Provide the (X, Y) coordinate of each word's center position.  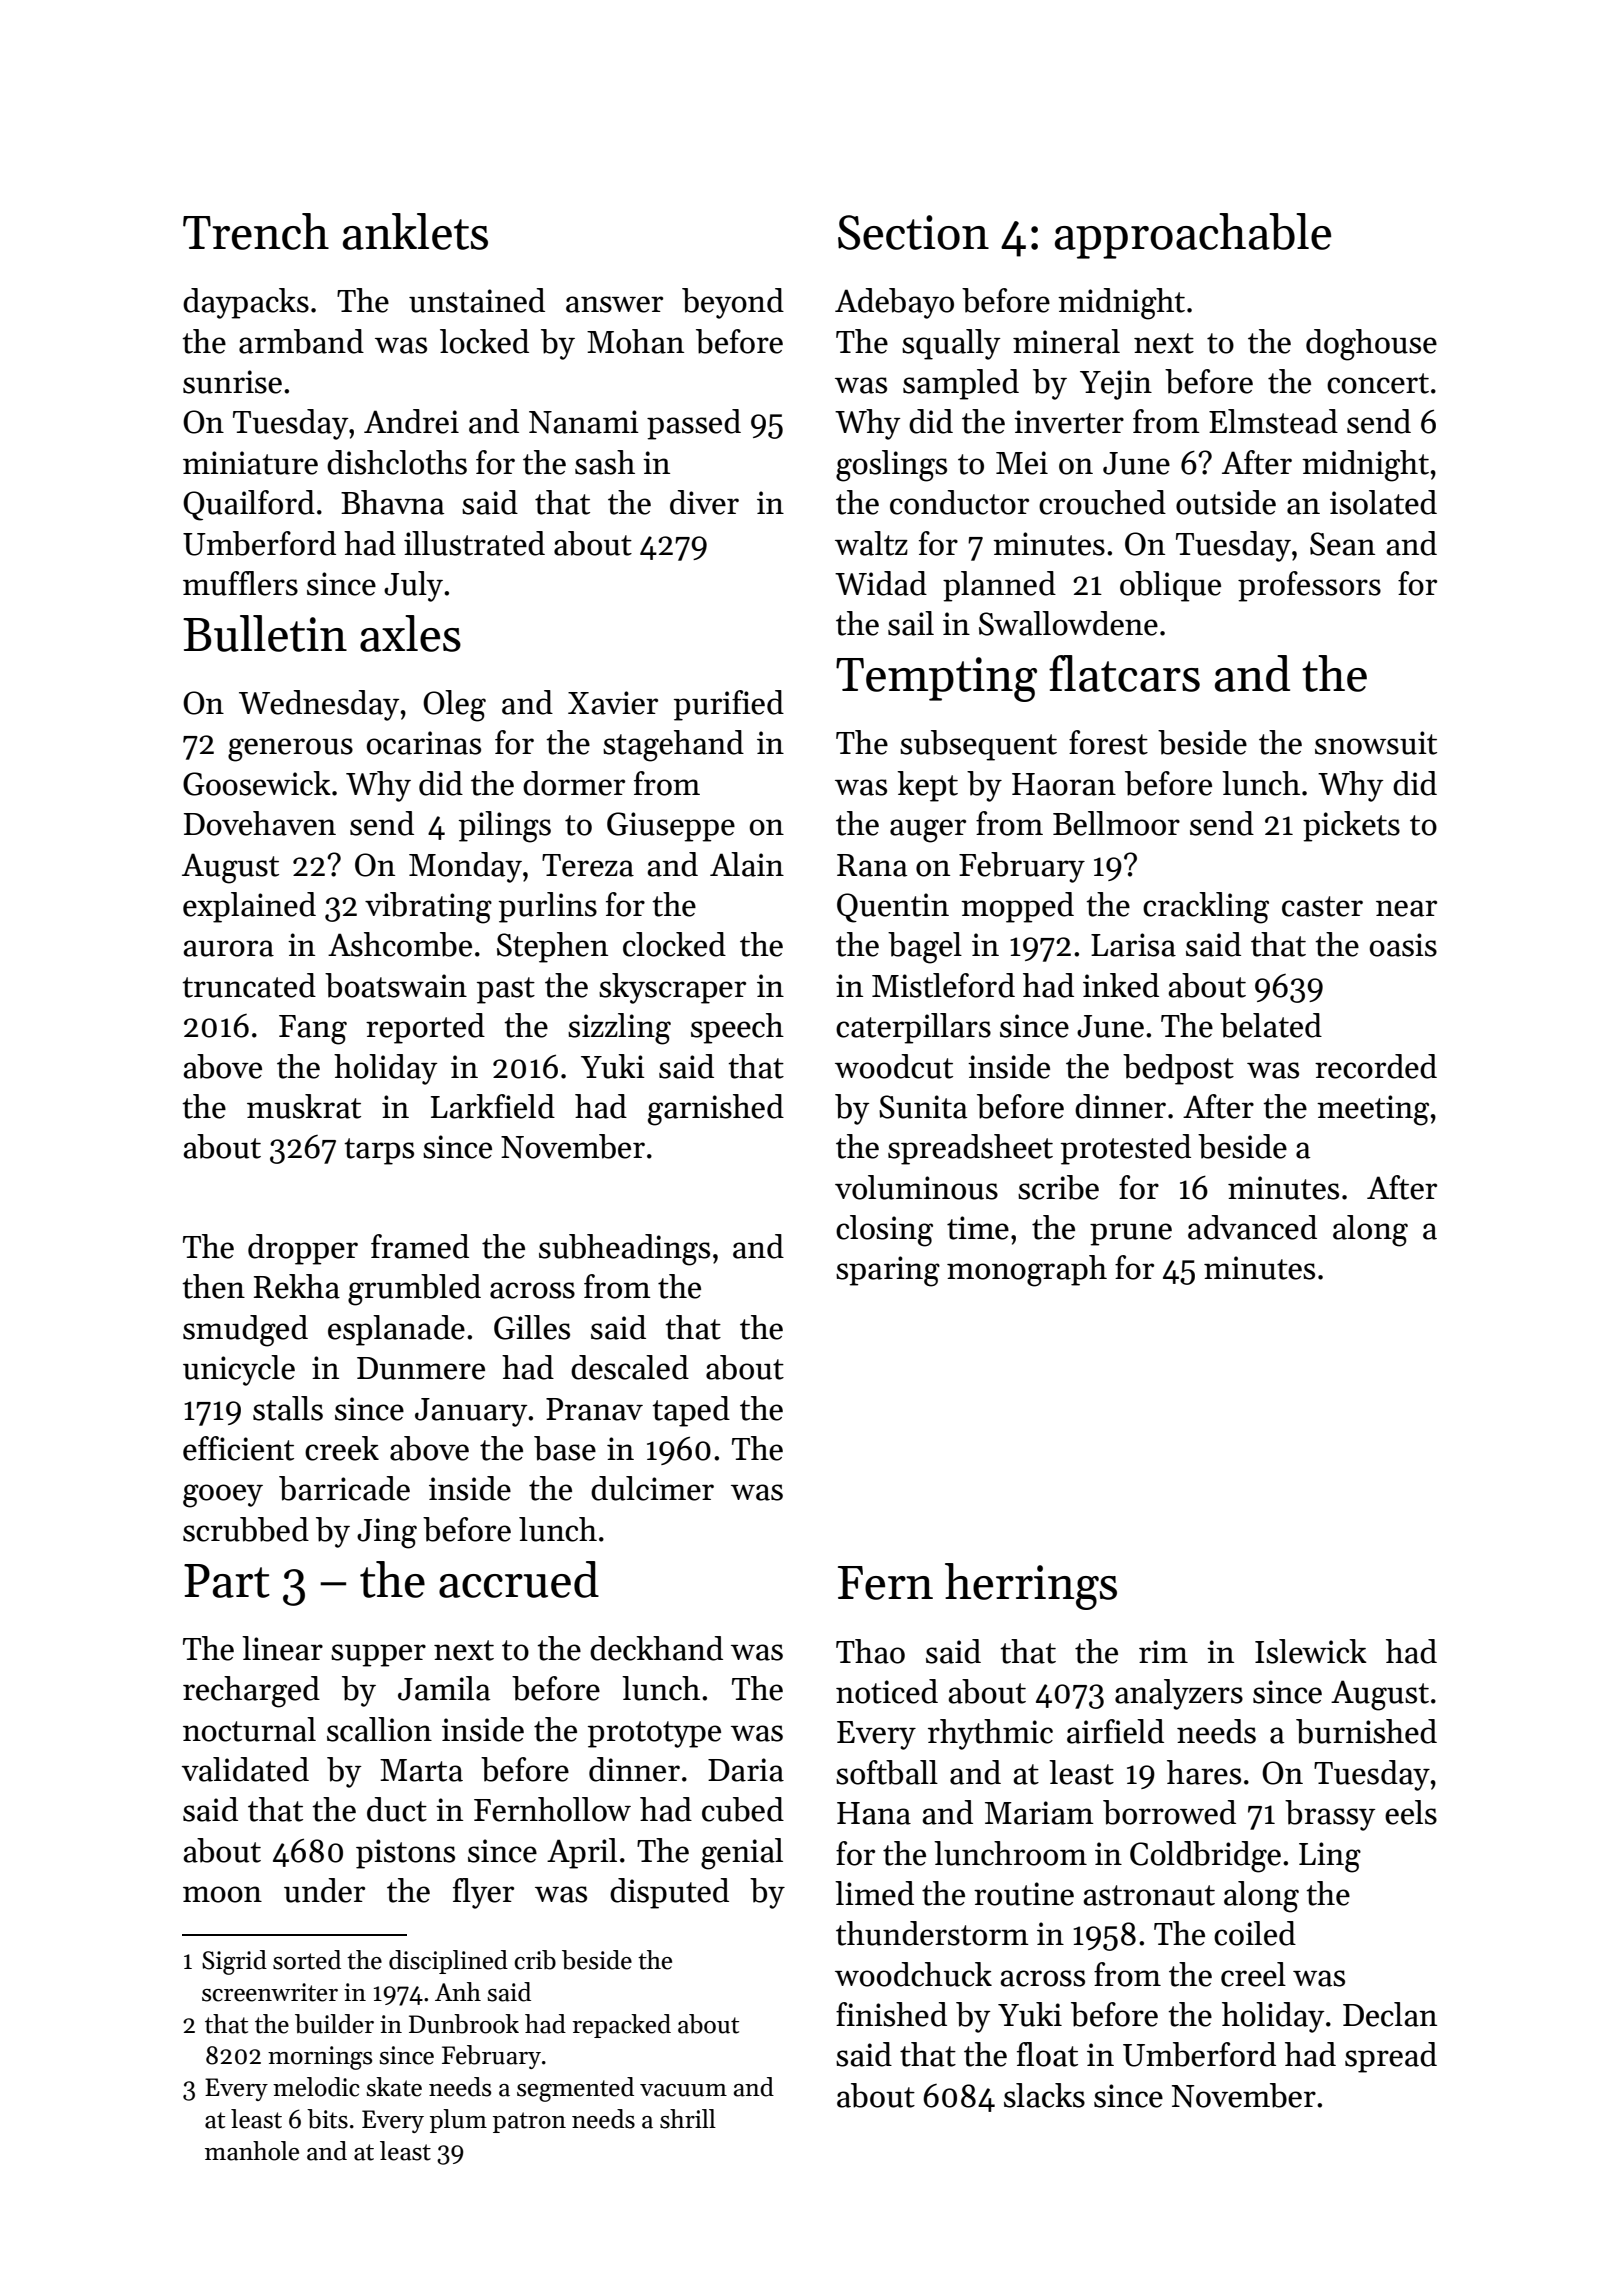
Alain (747, 864)
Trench (256, 231)
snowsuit (1376, 743)
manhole (252, 2151)
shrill (688, 2119)
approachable (1193, 236)
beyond (733, 303)
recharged (251, 1692)
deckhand (656, 1648)
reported (425, 1028)
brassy (1330, 1815)
